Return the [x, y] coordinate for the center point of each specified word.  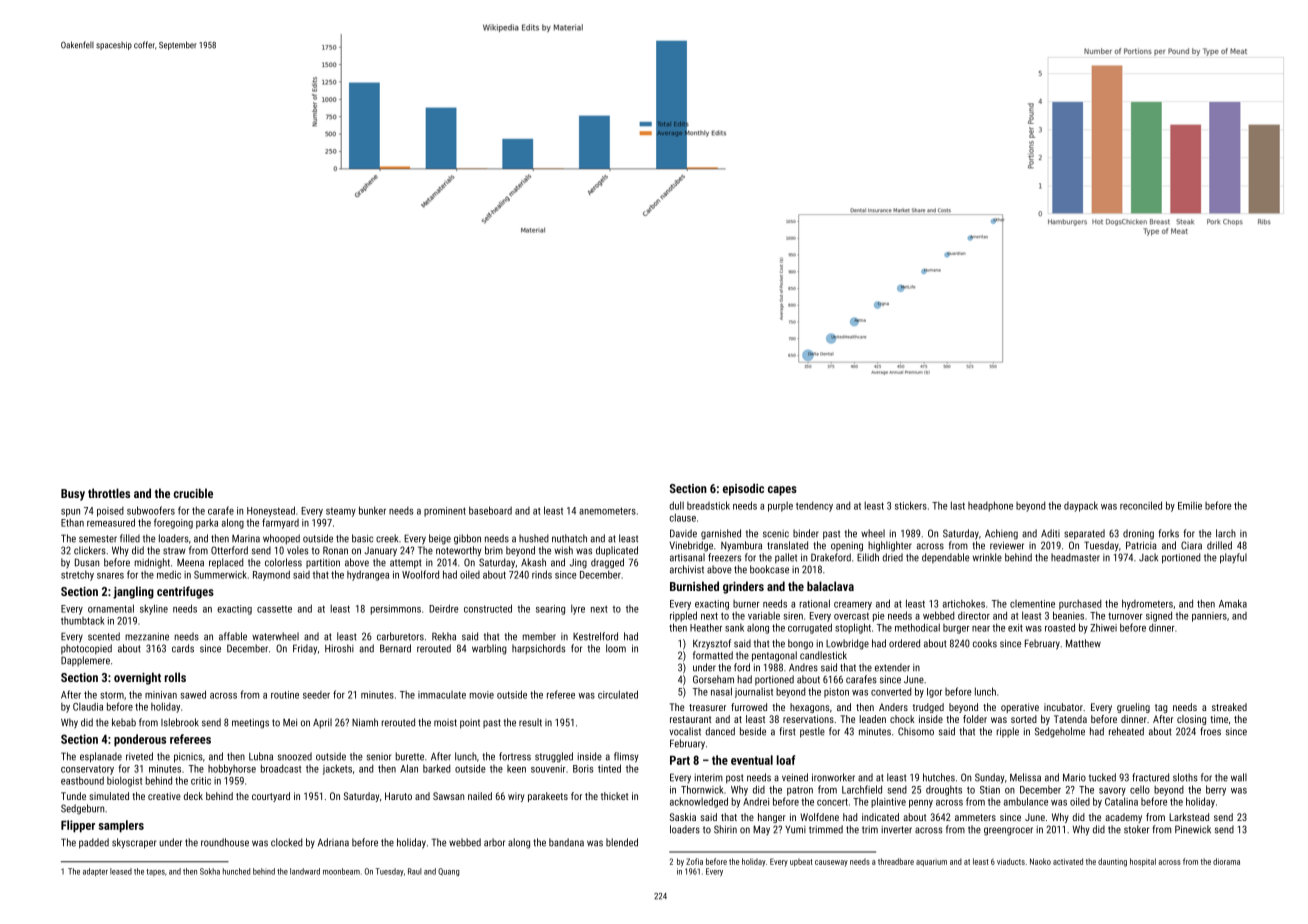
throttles [109, 493]
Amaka [1233, 603]
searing [550, 610]
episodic [743, 489]
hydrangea [368, 576]
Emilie [1190, 506]
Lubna [261, 756]
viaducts [1011, 861]
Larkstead [1189, 817]
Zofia [694, 861]
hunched [236, 871]
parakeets [548, 797]
